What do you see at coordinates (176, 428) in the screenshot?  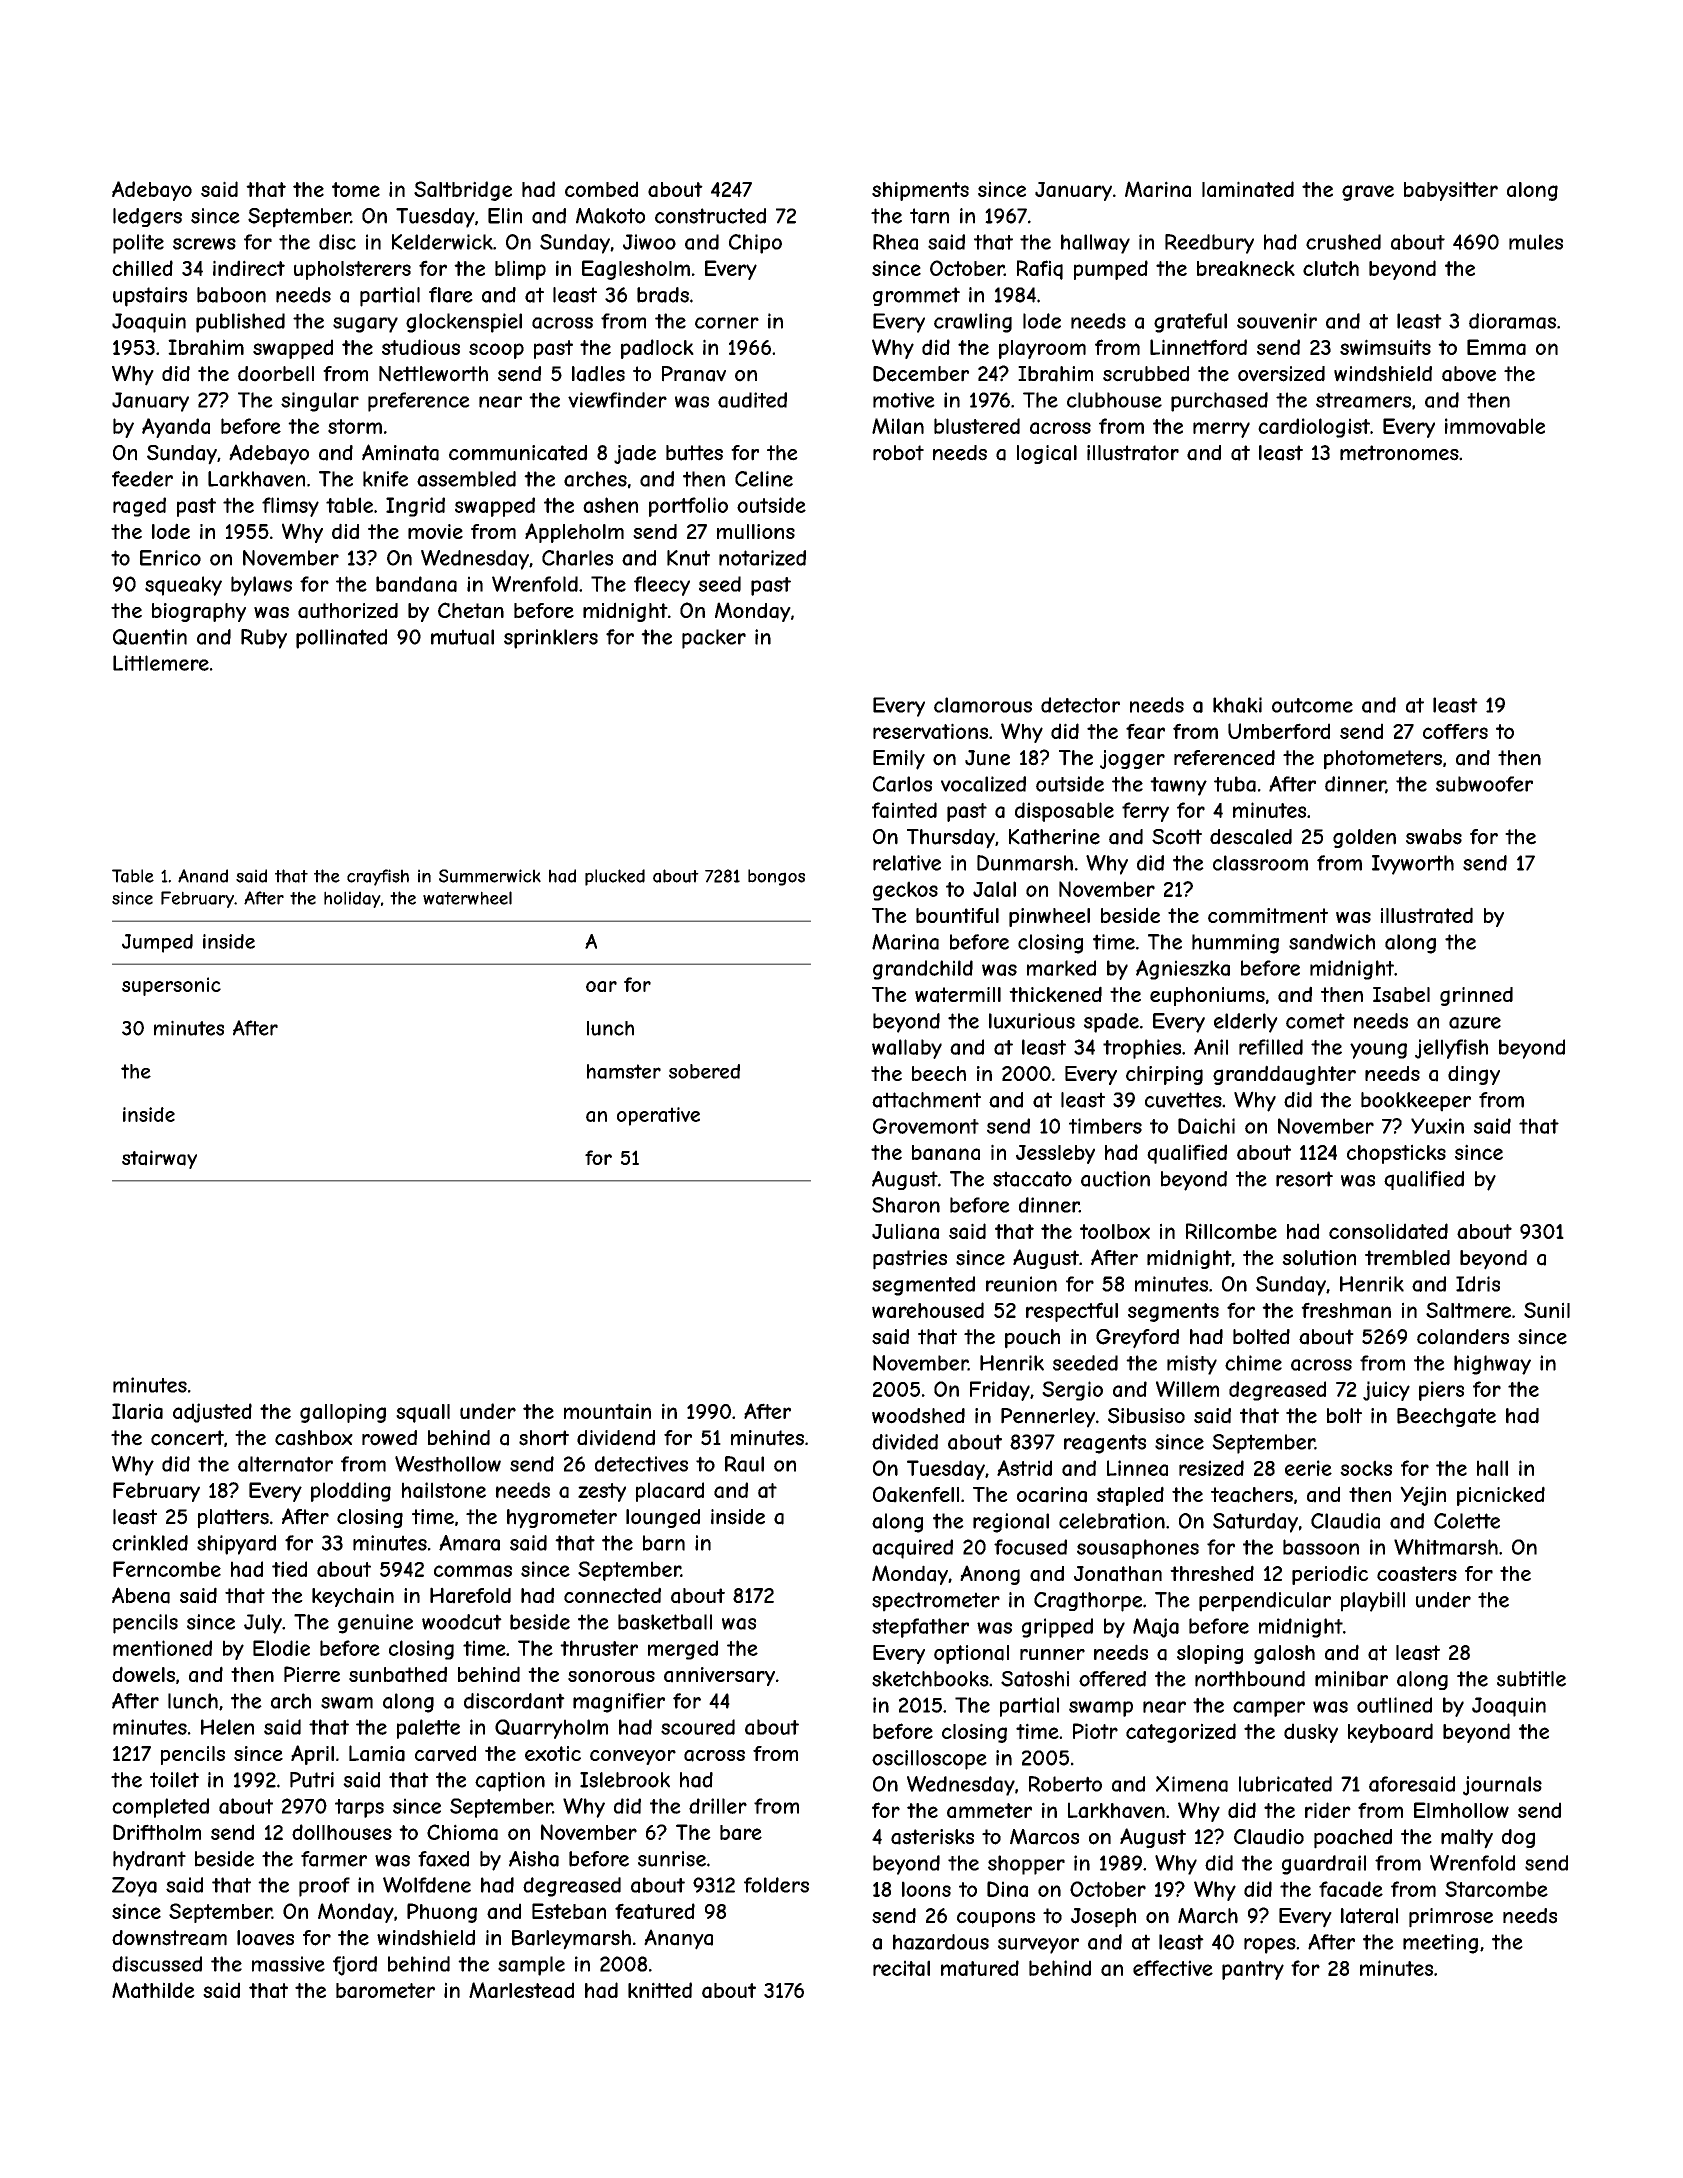 I see `Ayanda` at bounding box center [176, 428].
